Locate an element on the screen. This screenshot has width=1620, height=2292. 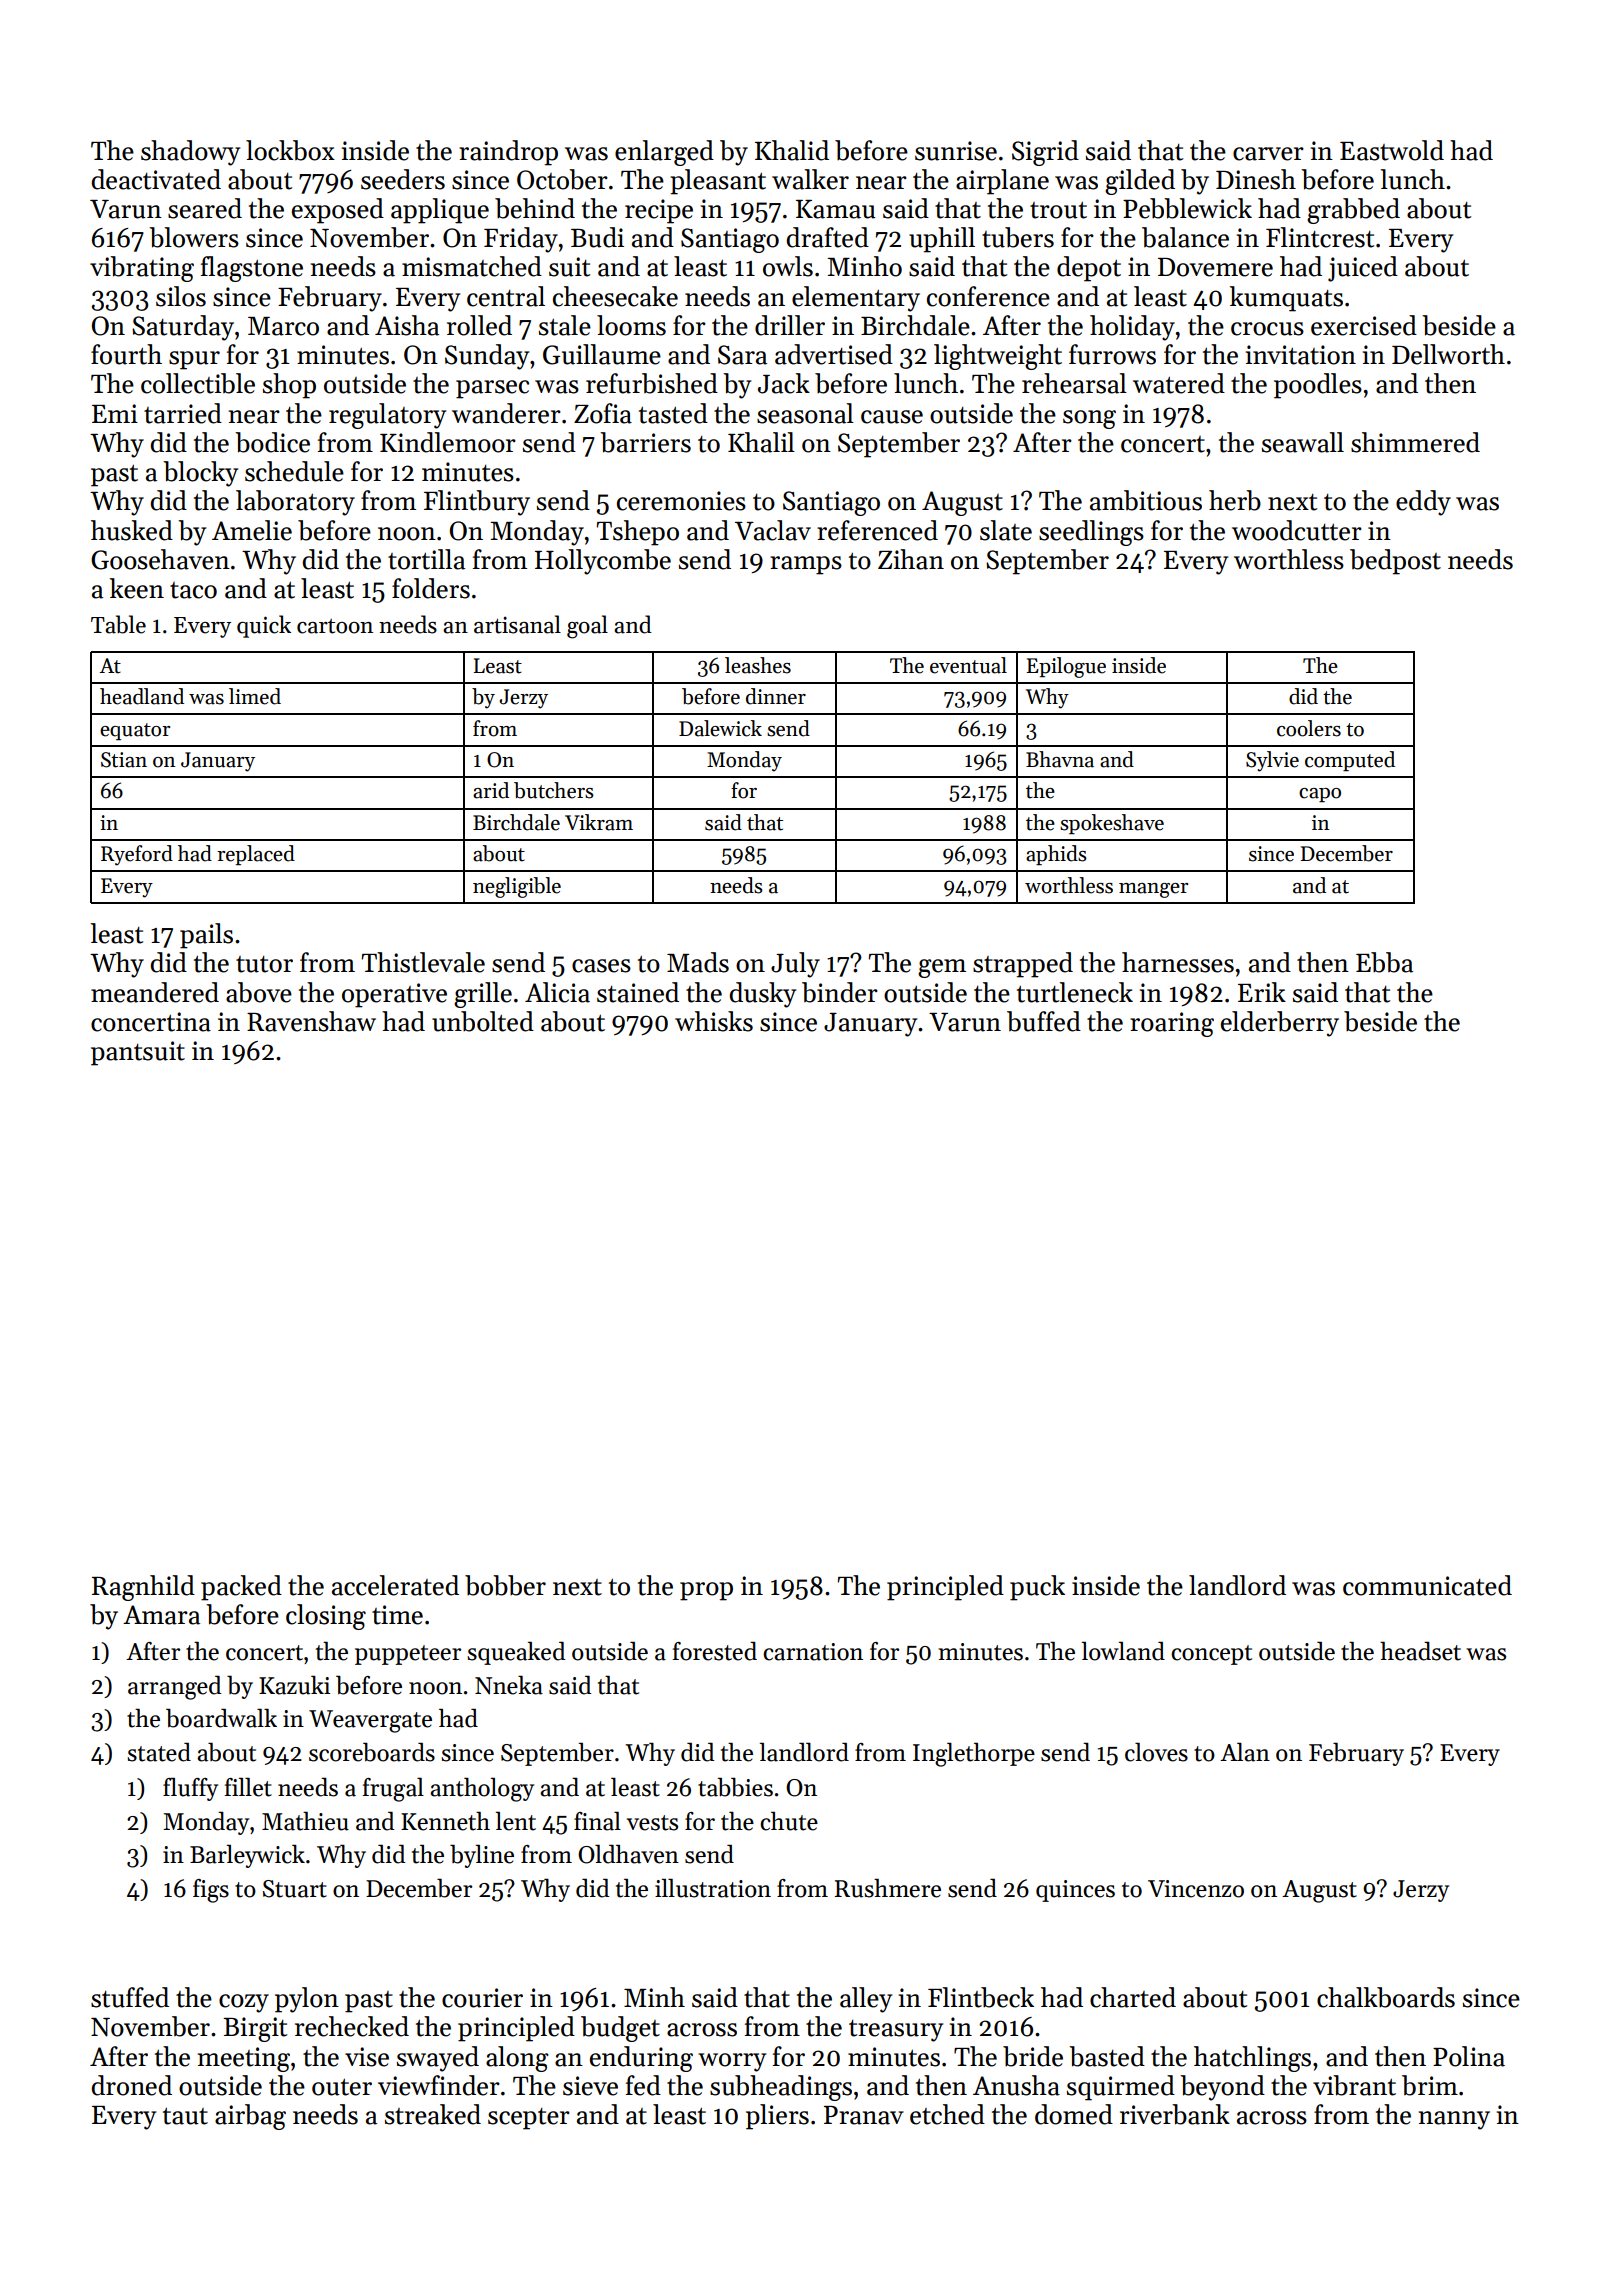
Ravenshaw is located at coordinates (311, 1021).
